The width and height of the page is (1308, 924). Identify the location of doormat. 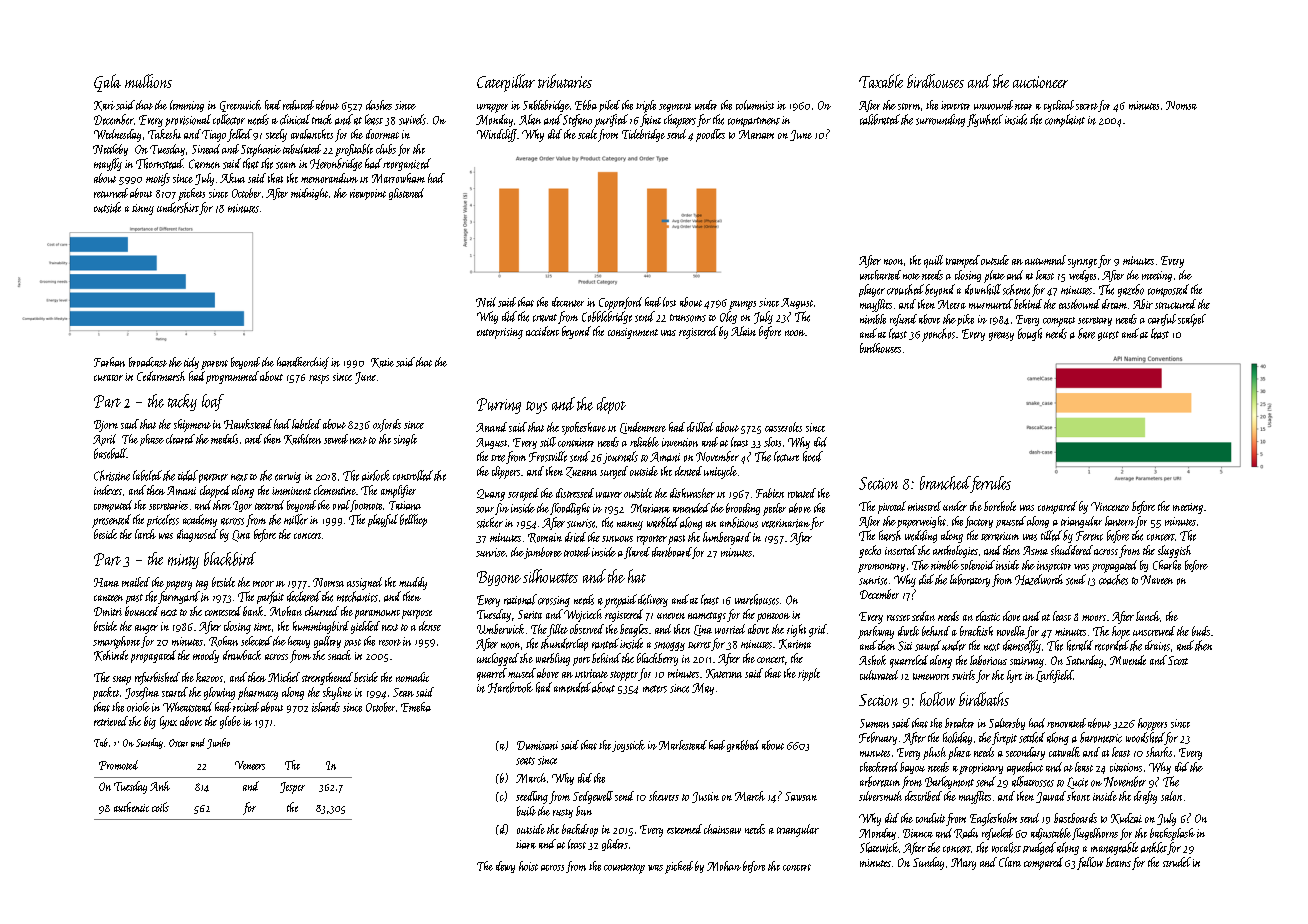
(382, 134).
